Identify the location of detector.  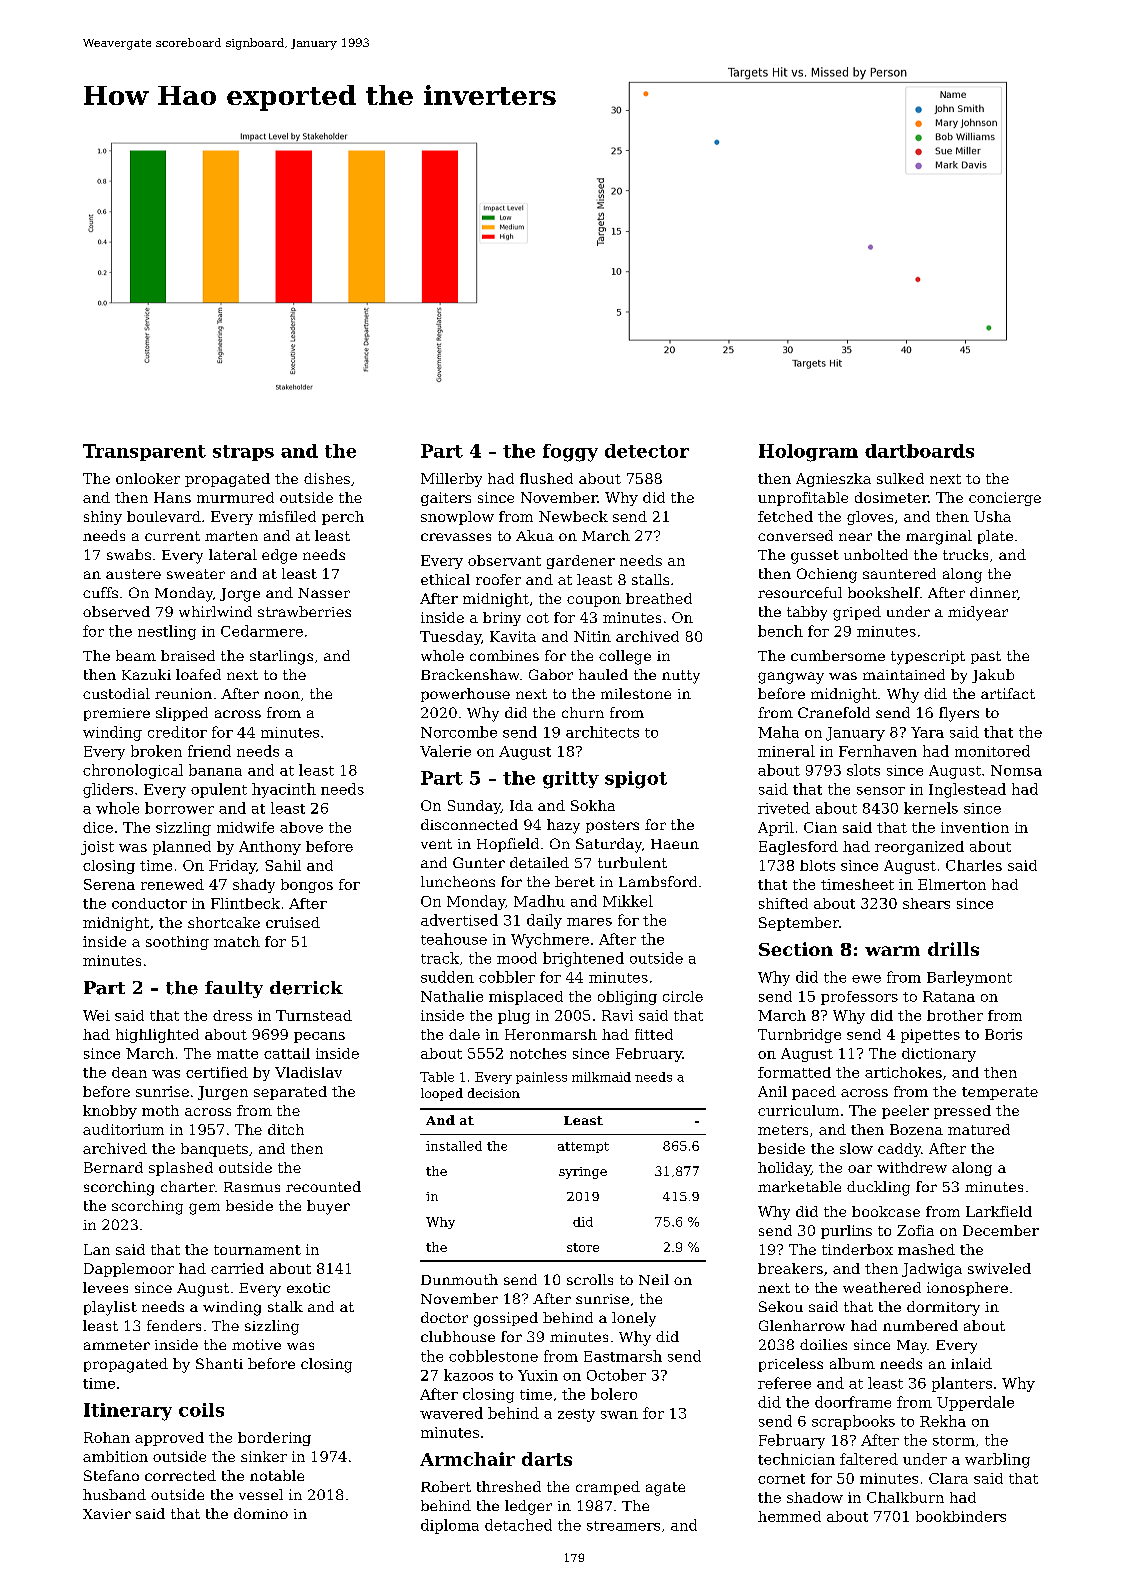
(647, 451).
